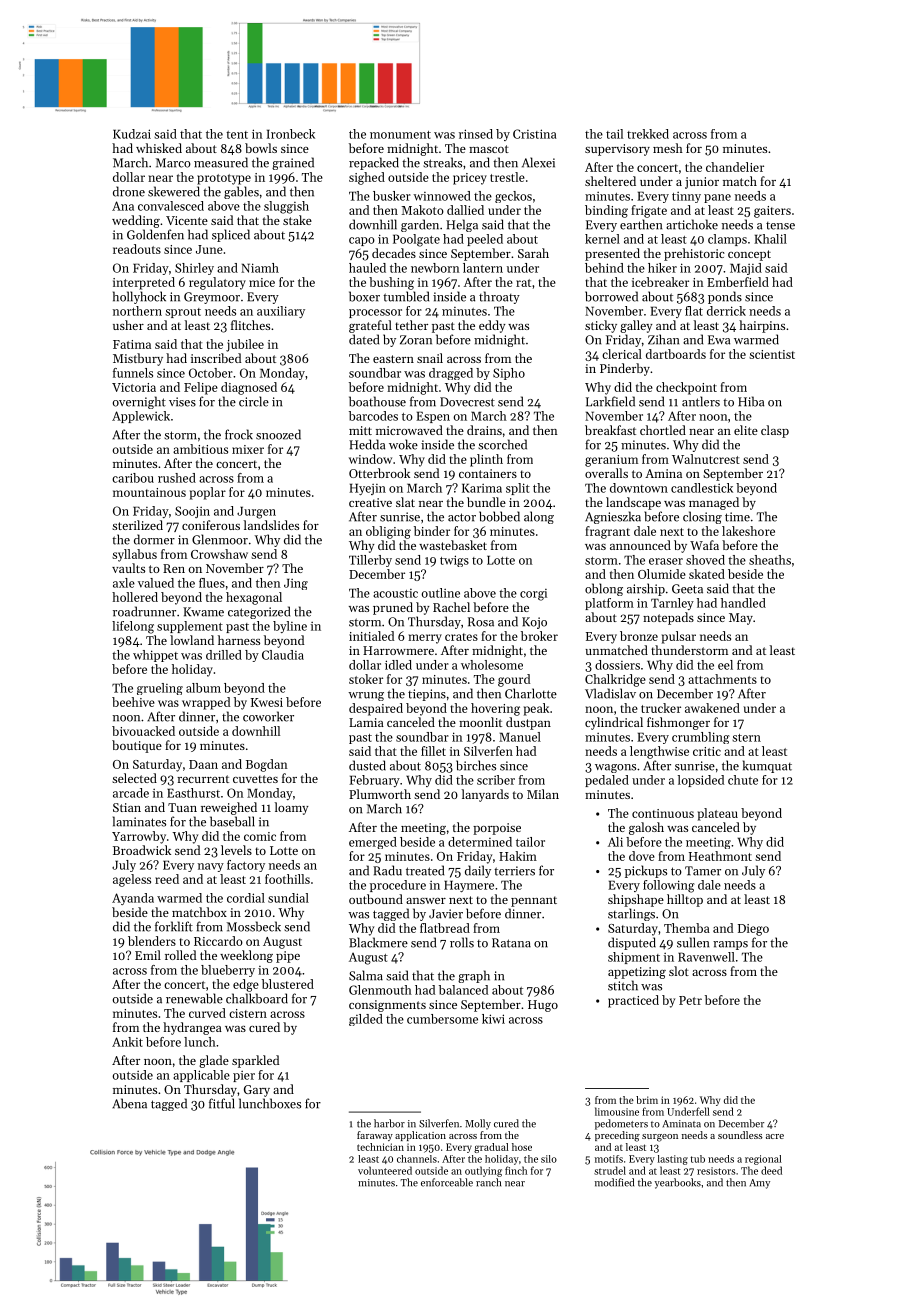 The height and width of the screenshot is (1316, 908). What do you see at coordinates (237, 135) in the screenshot?
I see `tent` at bounding box center [237, 135].
